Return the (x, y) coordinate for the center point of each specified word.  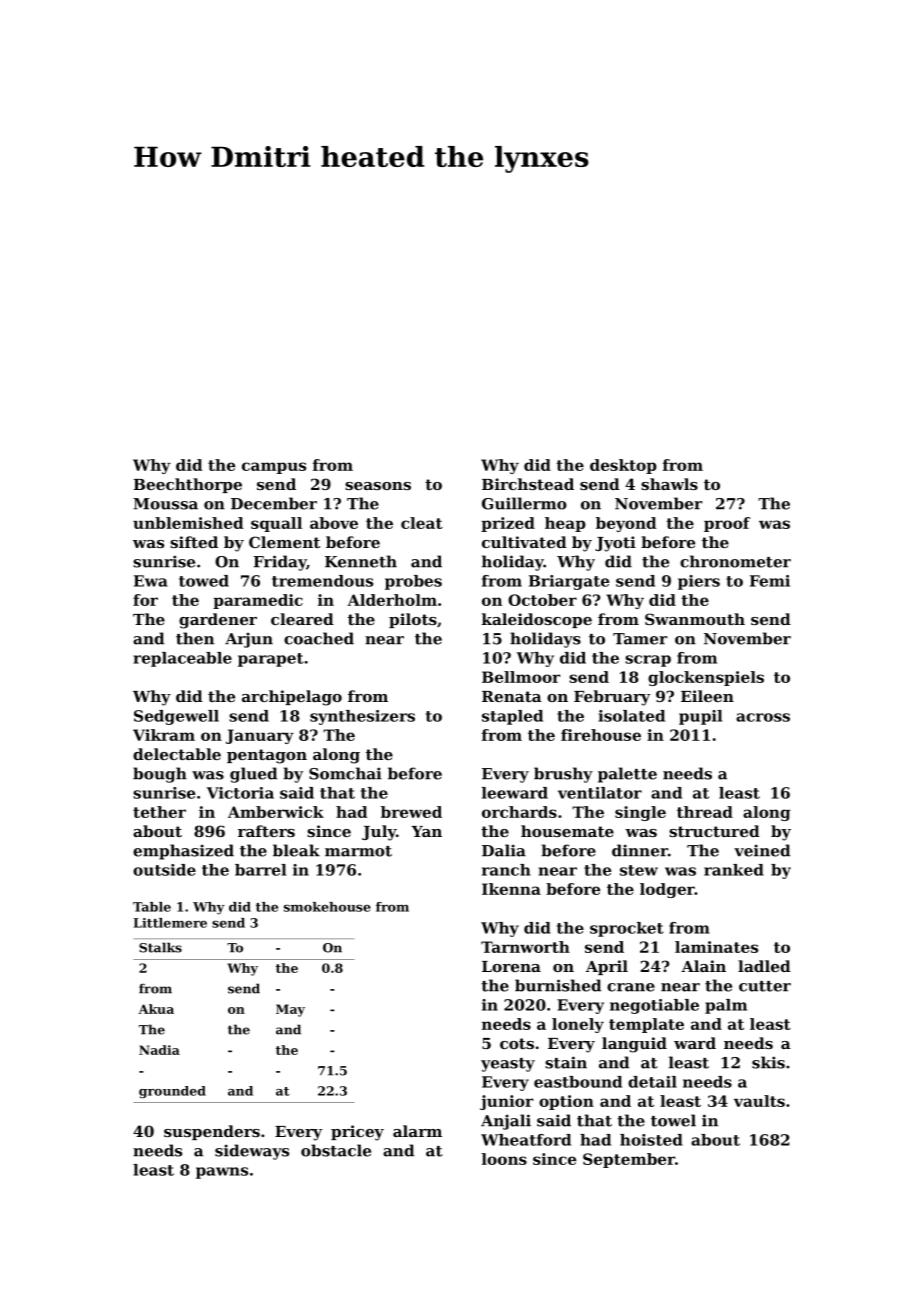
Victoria (240, 793)
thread (705, 812)
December (274, 503)
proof (727, 524)
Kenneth (361, 561)
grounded (172, 1092)
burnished (558, 985)
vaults (759, 1101)
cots (517, 1043)
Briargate (569, 582)
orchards (519, 812)
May (290, 1010)
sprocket (627, 929)
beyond (626, 524)
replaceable (182, 659)
